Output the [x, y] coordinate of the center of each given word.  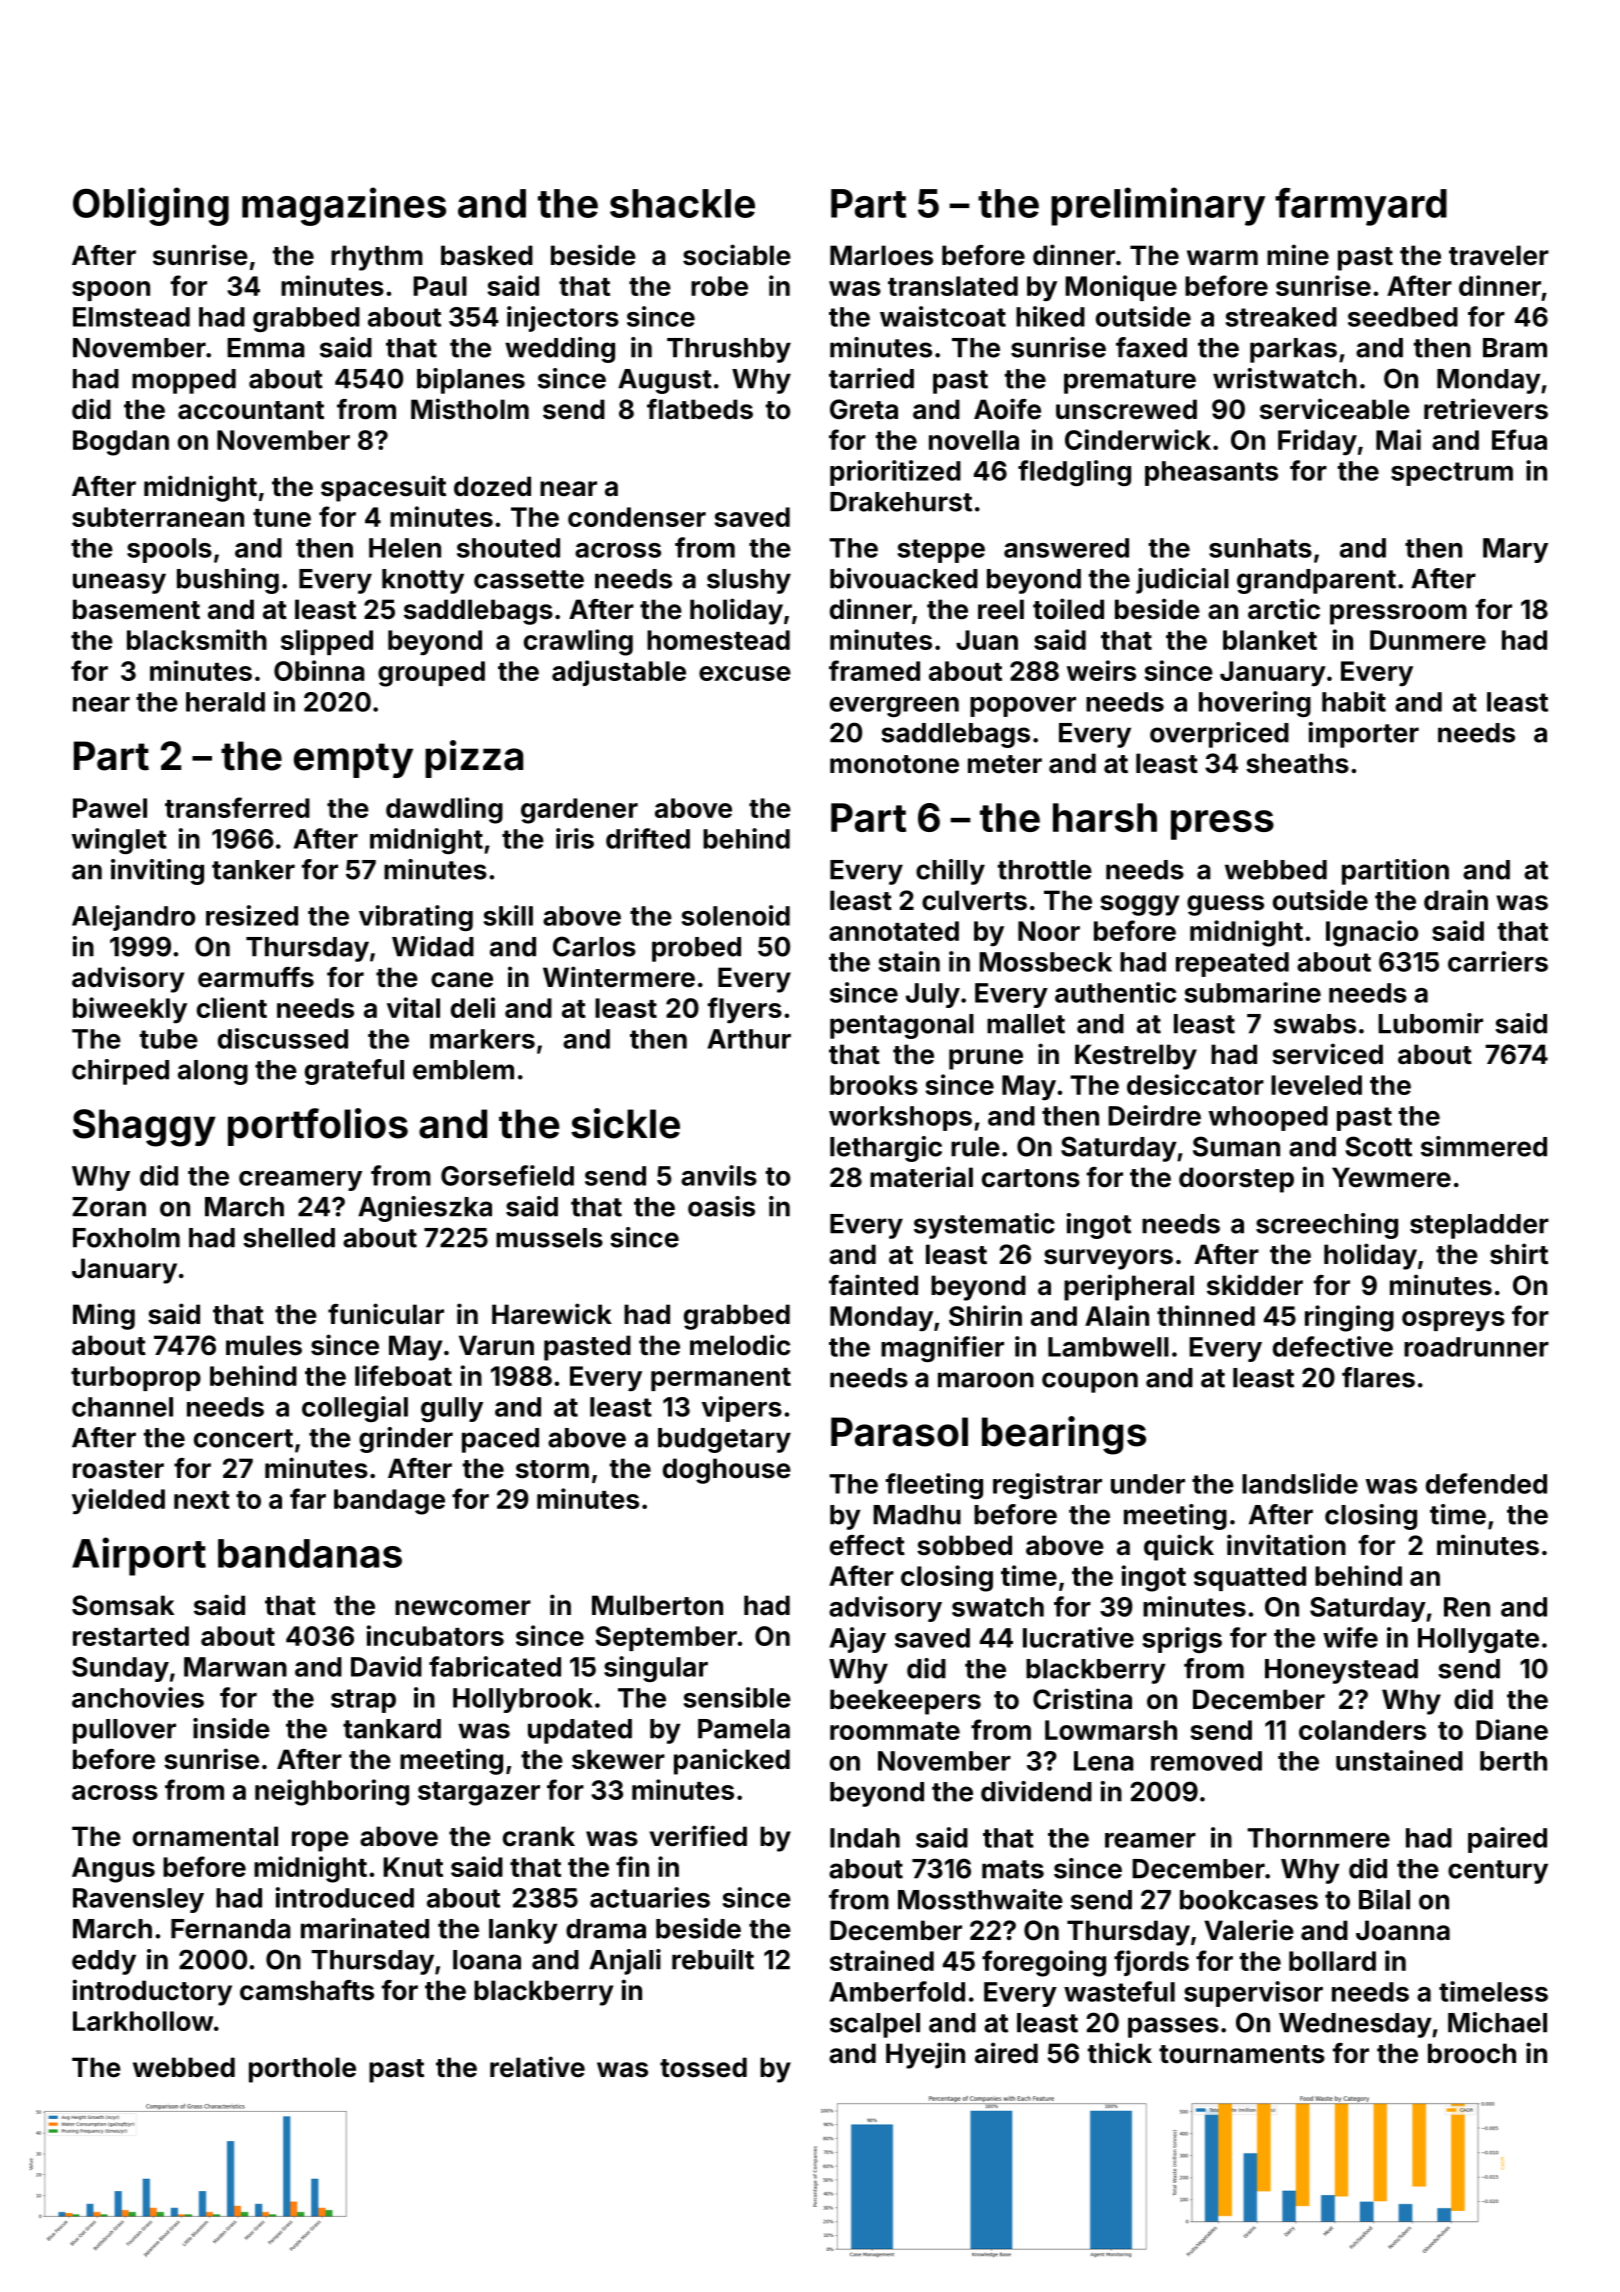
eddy [104, 1962]
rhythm [377, 258]
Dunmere [1428, 640]
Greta [864, 409]
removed [1206, 1761]
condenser [637, 517]
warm [1222, 258]
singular [656, 1669]
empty [353, 760]
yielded [118, 1501]
